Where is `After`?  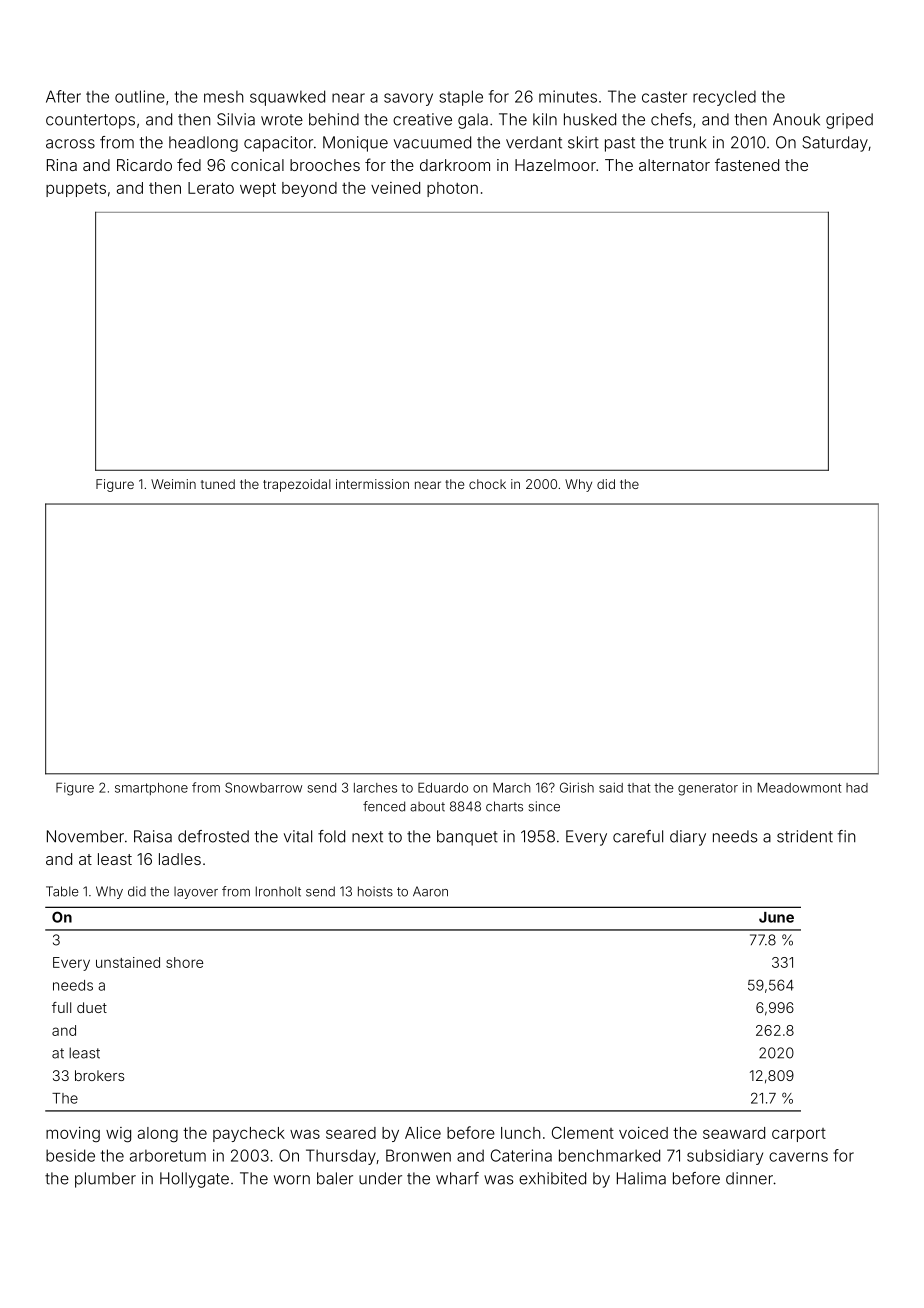
After is located at coordinates (63, 96).
